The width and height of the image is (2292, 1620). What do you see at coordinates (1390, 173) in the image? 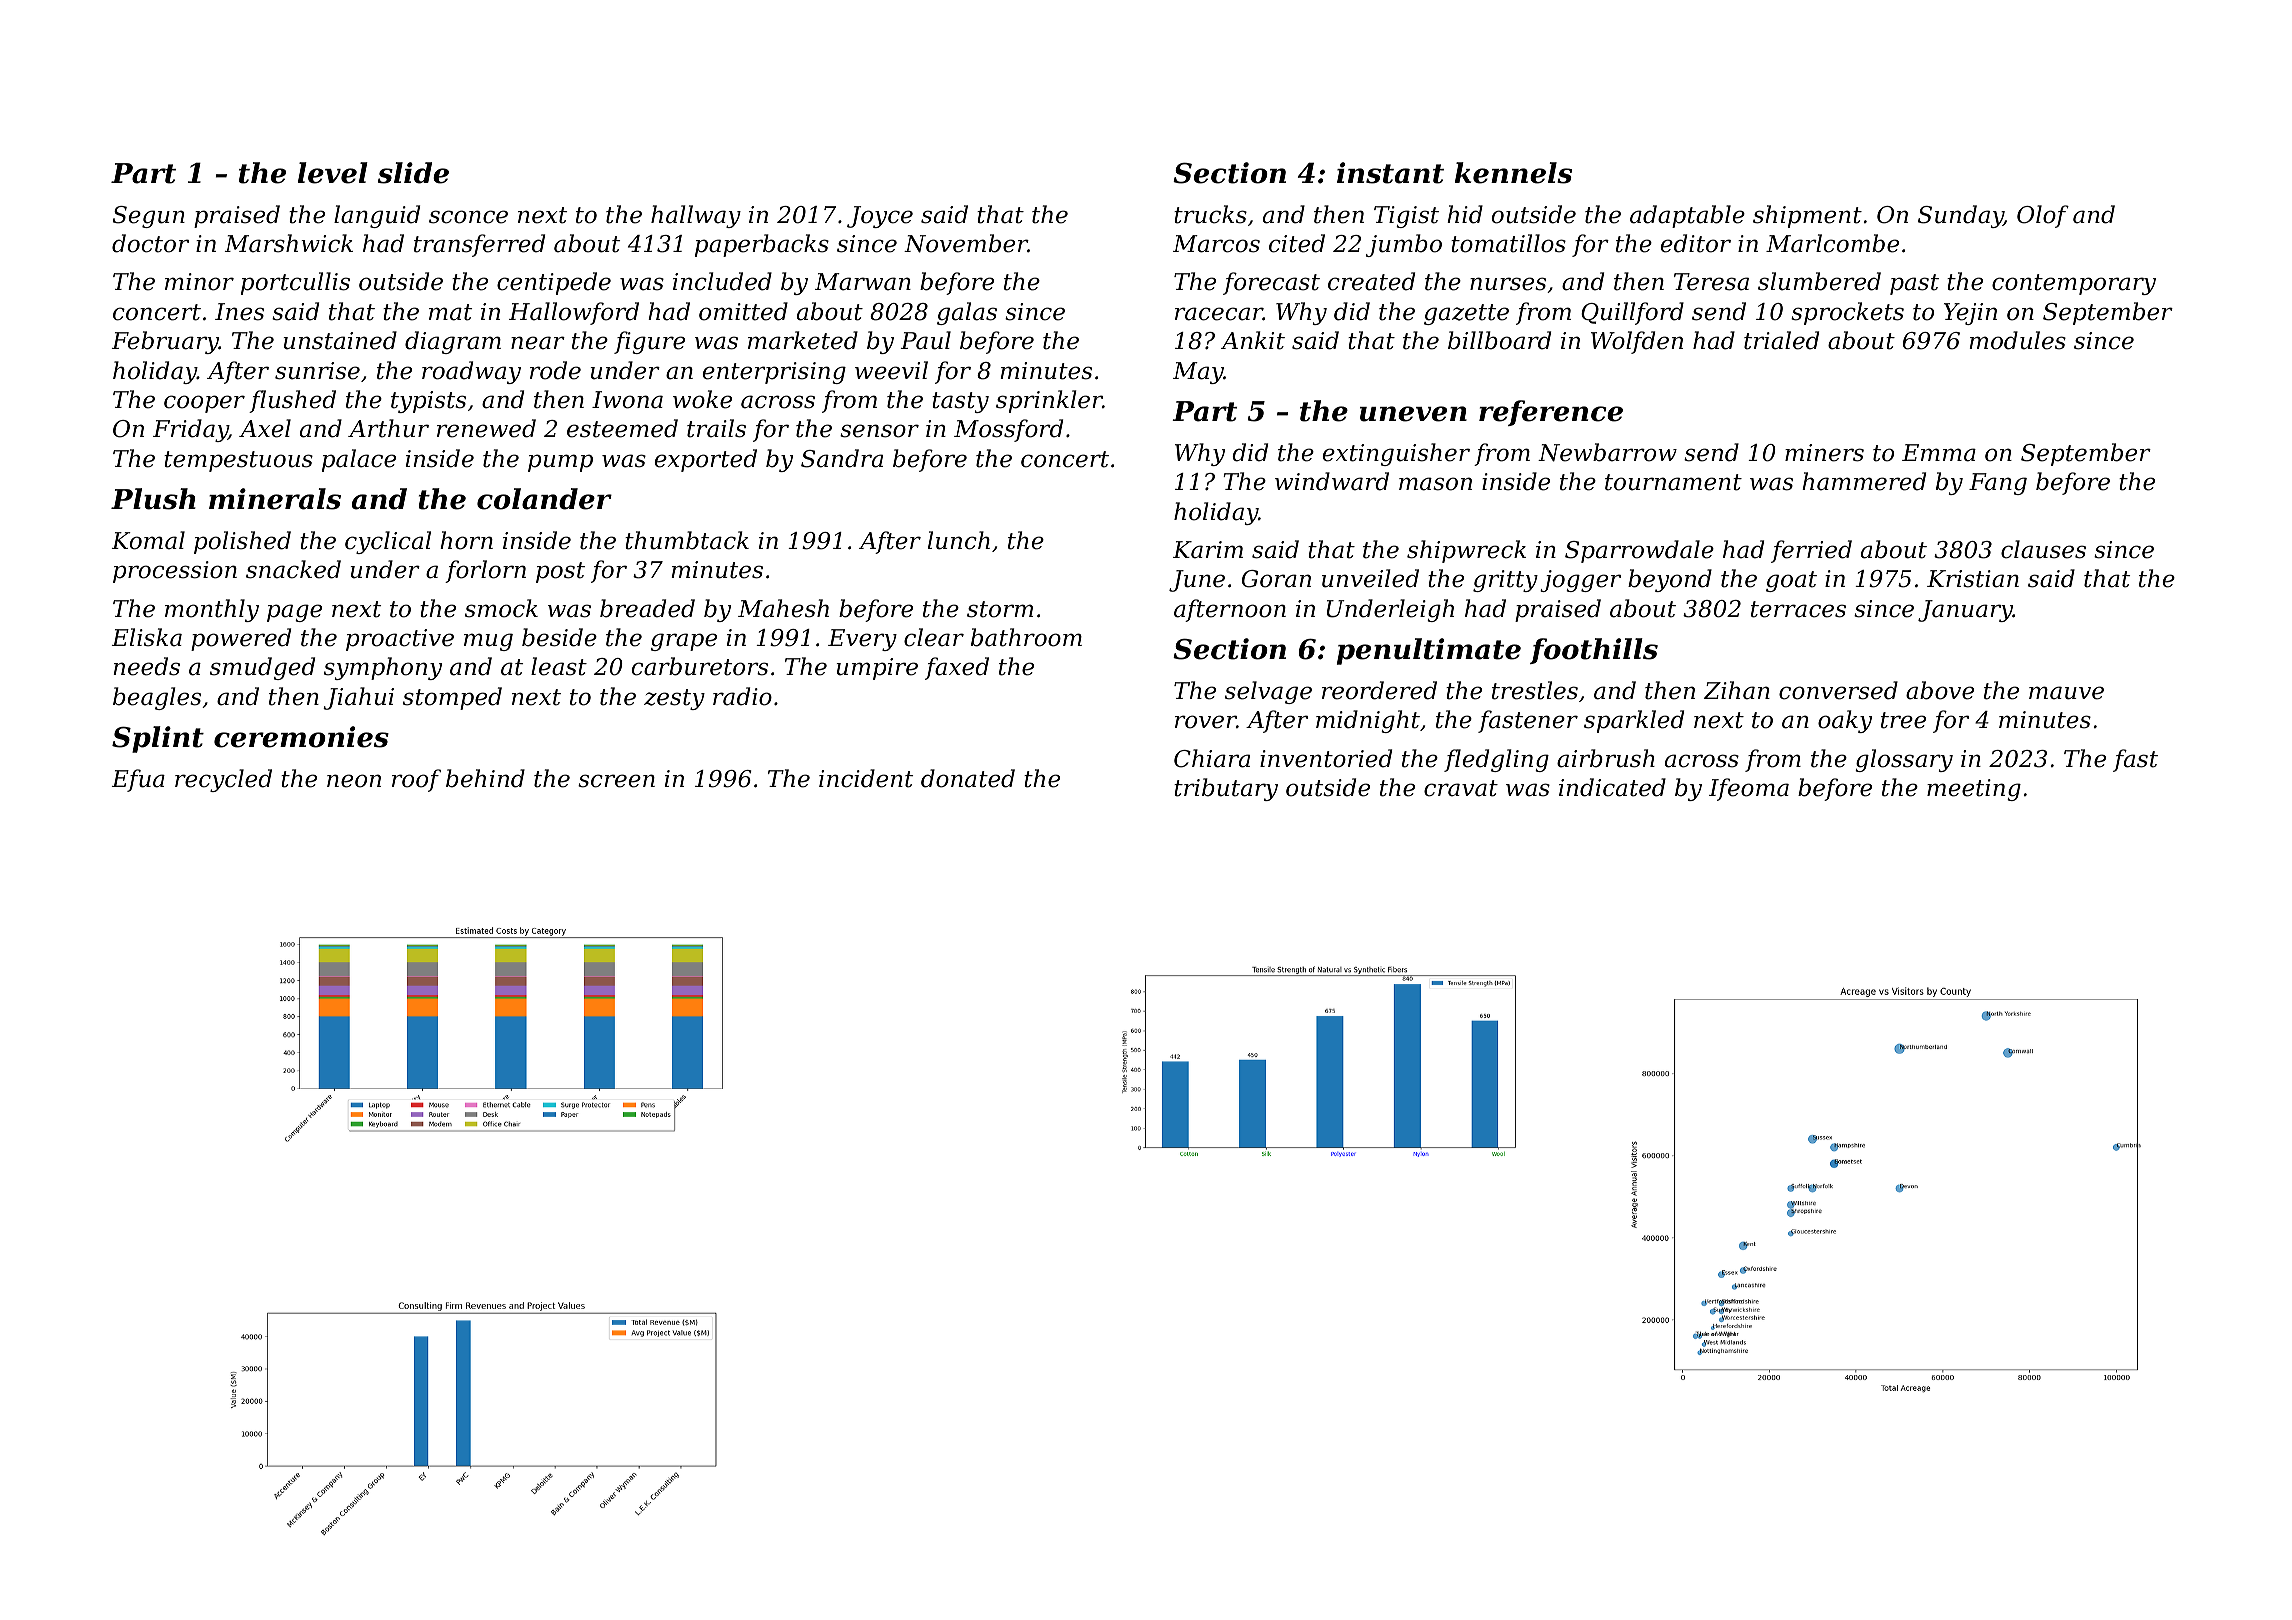
I see `instant` at bounding box center [1390, 173].
